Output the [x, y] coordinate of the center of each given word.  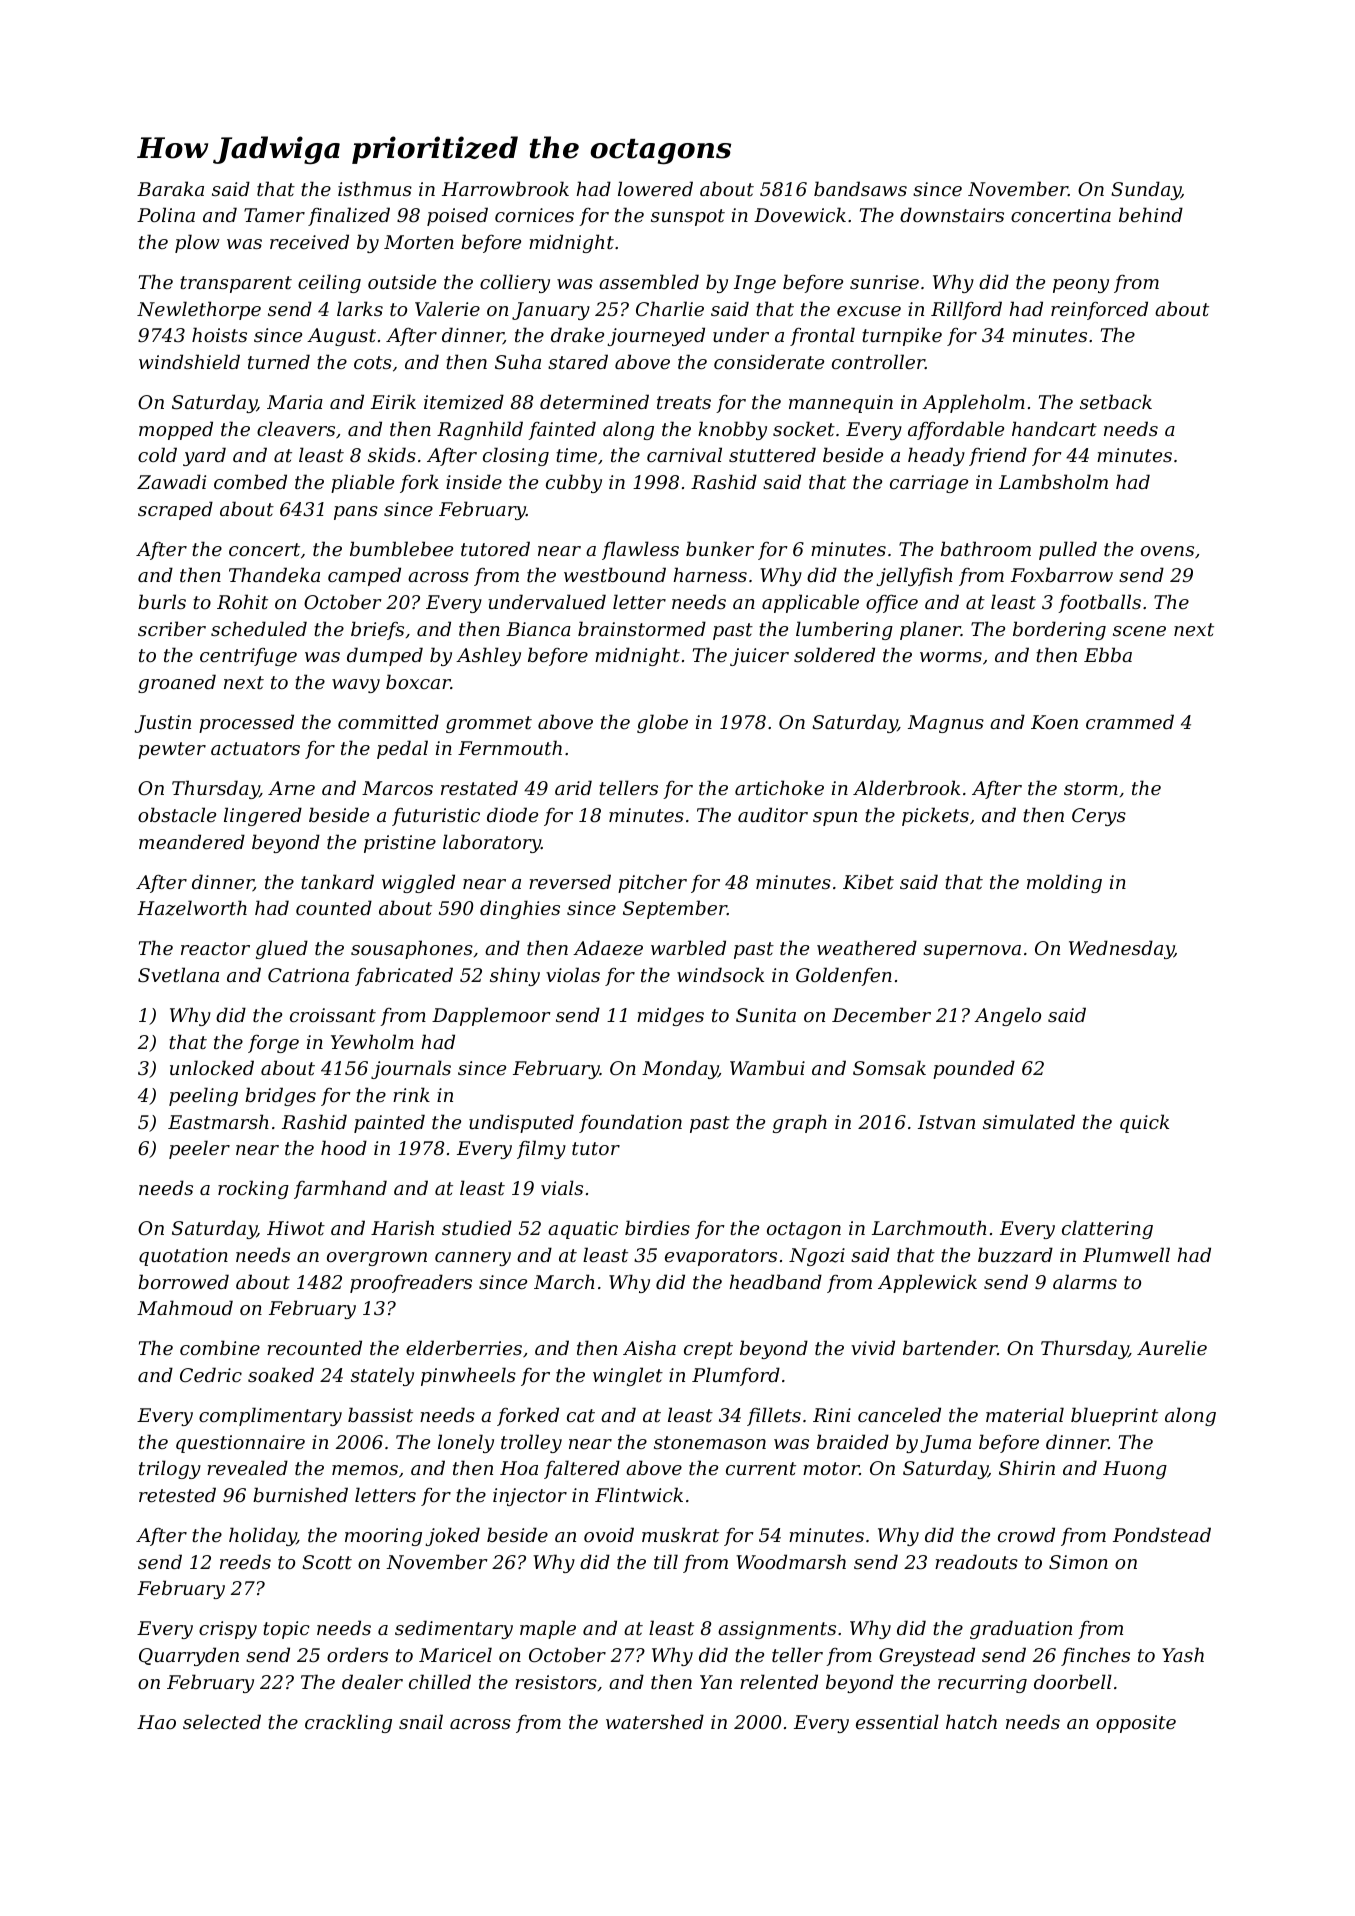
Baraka [170, 188]
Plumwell [1126, 1254]
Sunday [1146, 190]
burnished [300, 1494]
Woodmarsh [791, 1561]
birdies [657, 1227]
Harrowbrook [505, 188]
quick [1144, 1123]
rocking [253, 1189]
